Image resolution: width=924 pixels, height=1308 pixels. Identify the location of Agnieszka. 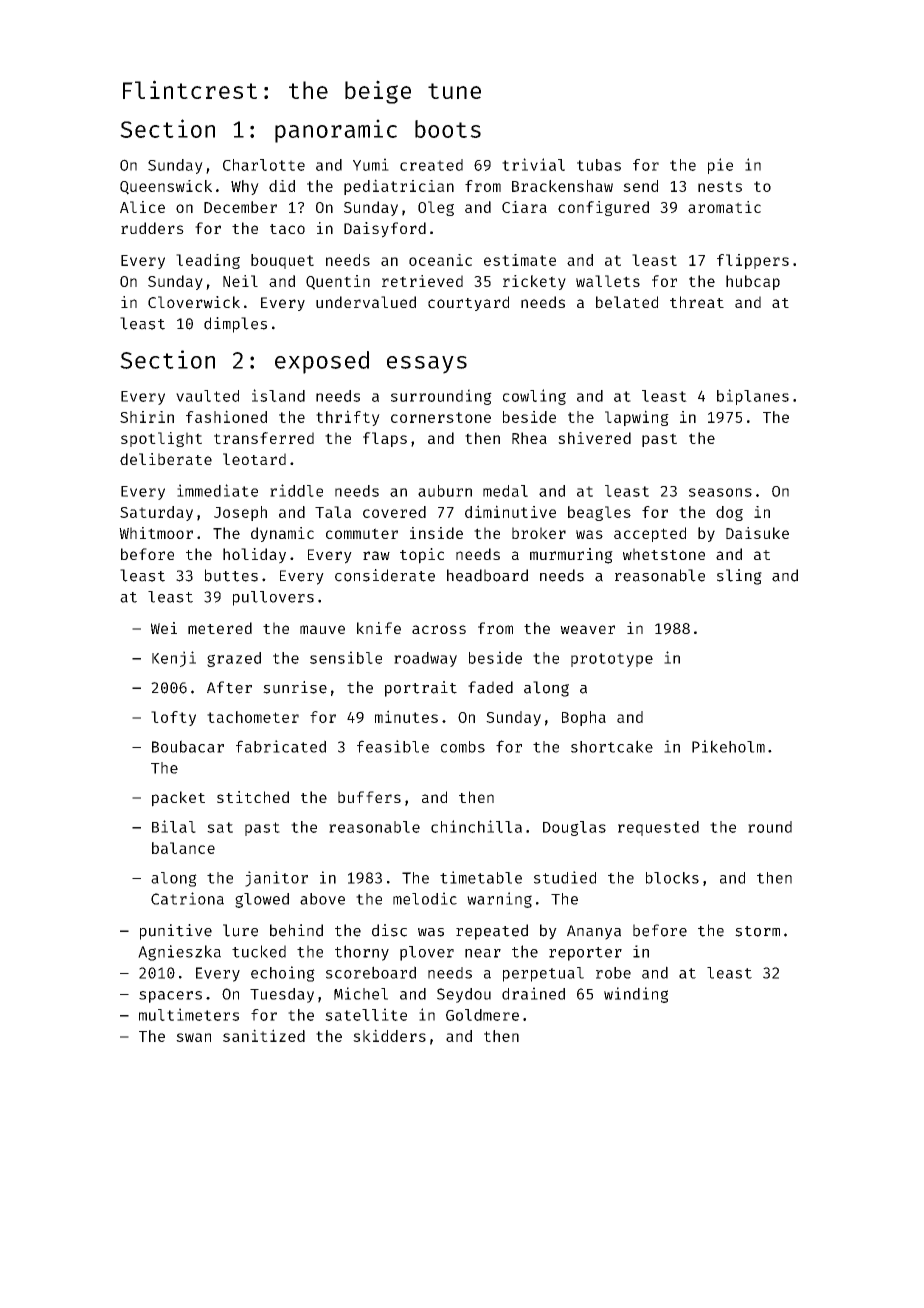
(179, 953).
